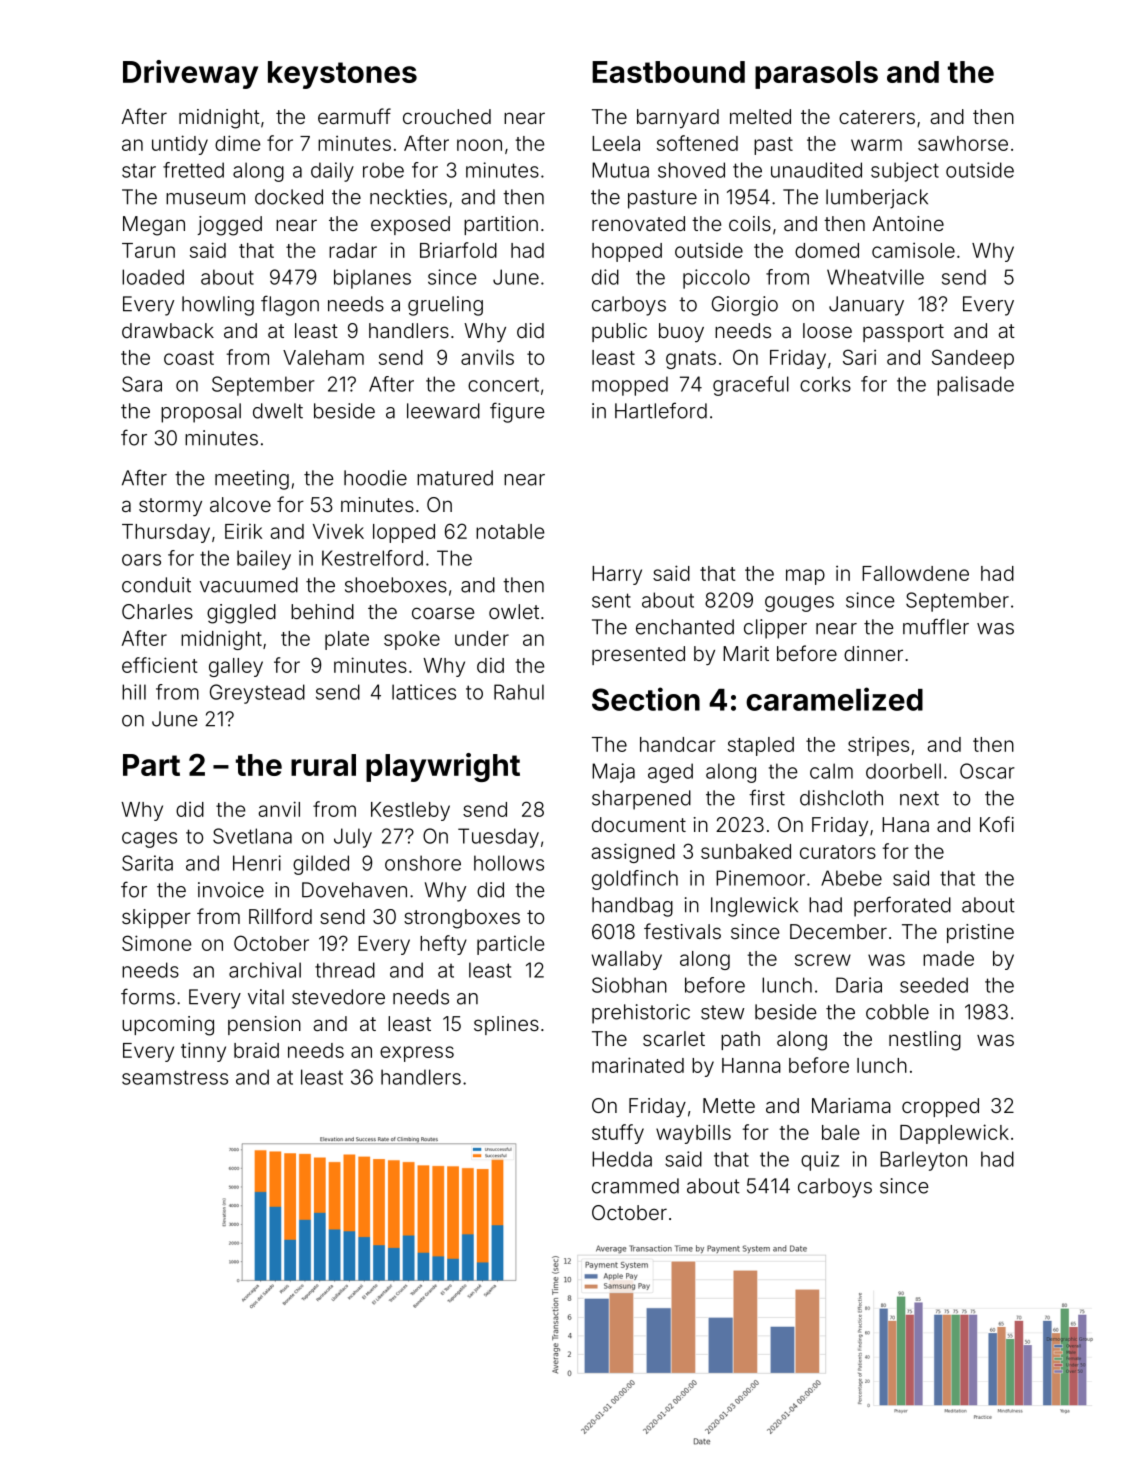 The height and width of the image is (1471, 1136). I want to click on screw, so click(823, 960).
